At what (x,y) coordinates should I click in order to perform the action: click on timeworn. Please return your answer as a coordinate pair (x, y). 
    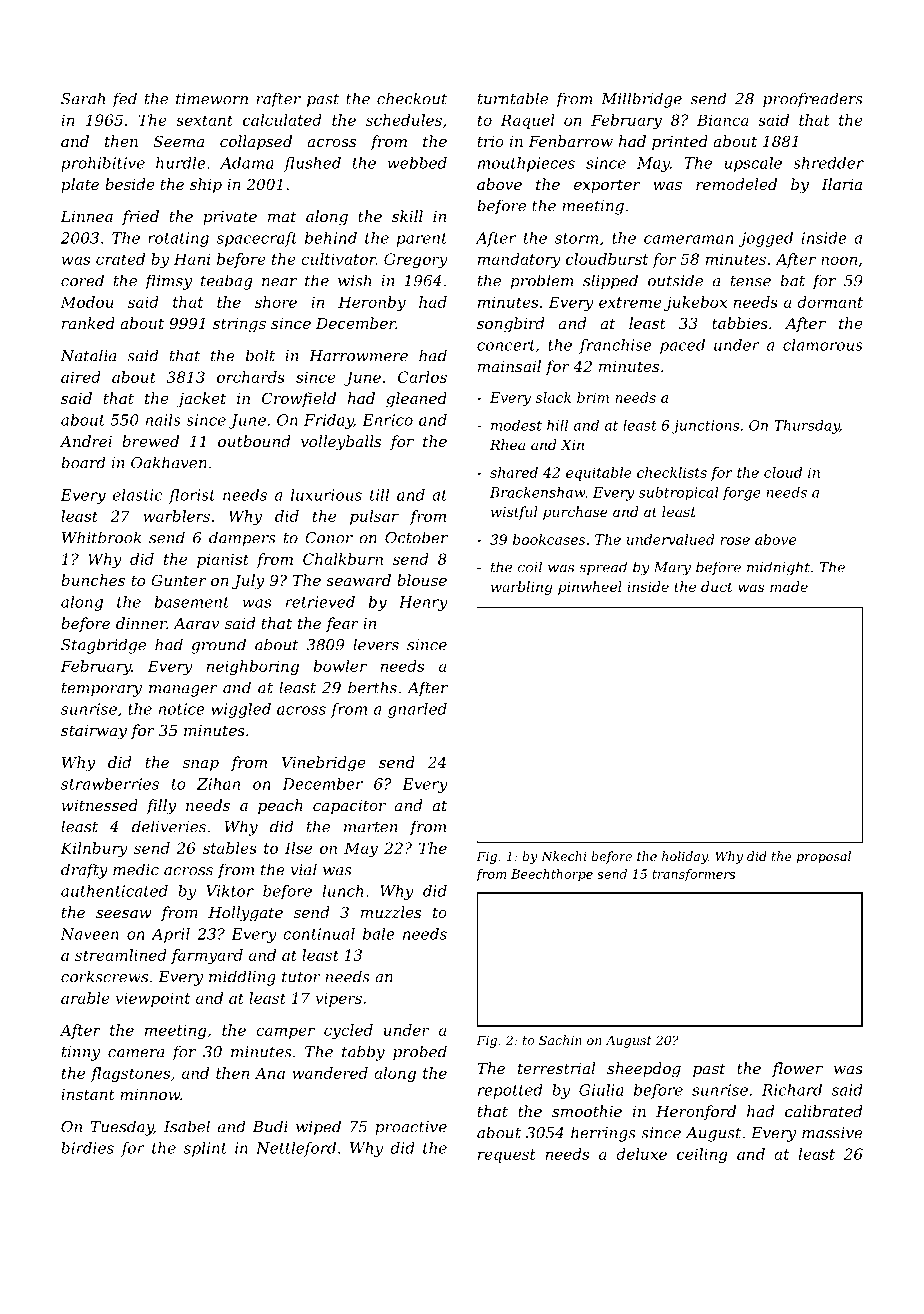
    Looking at the image, I should click on (212, 99).
